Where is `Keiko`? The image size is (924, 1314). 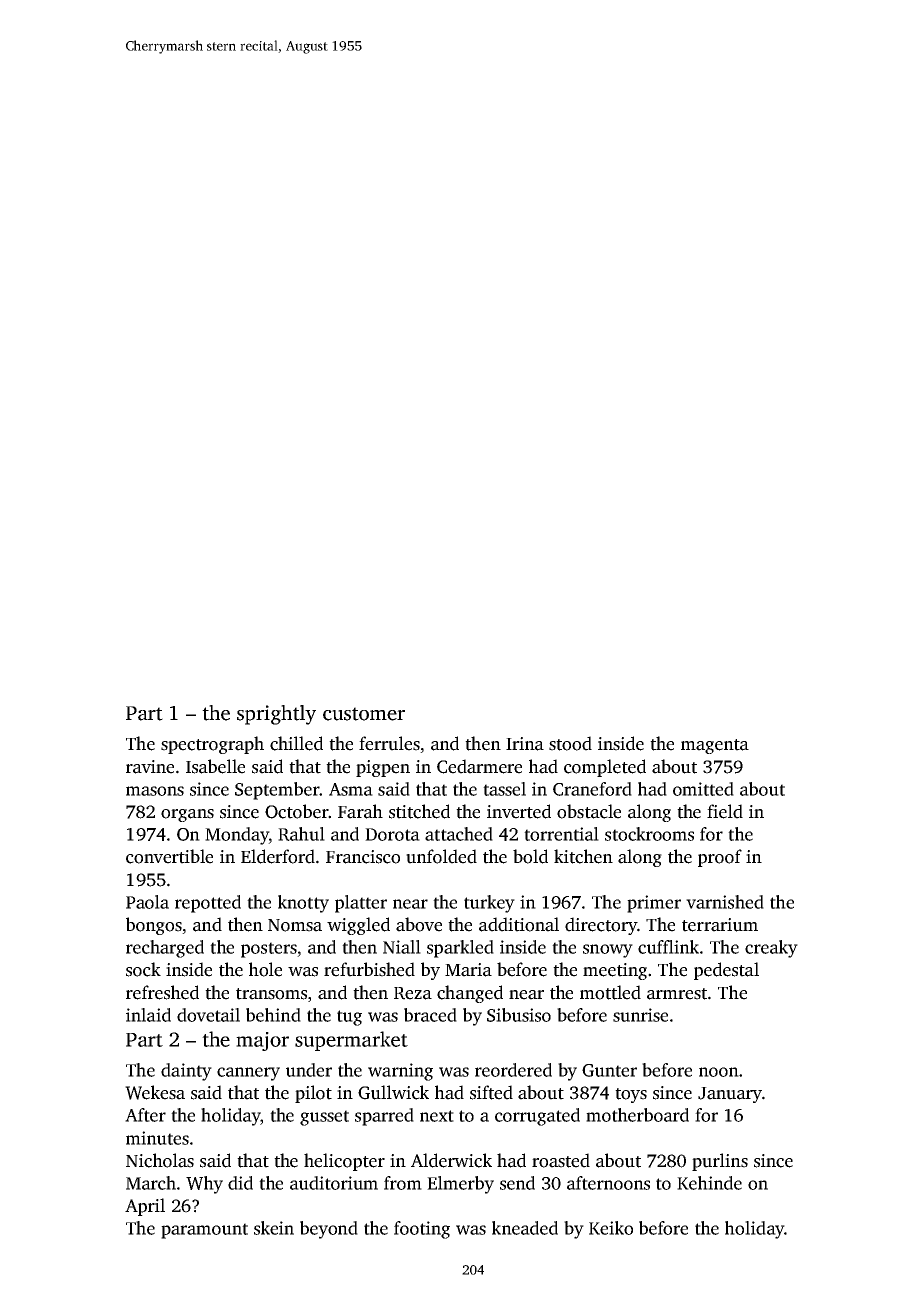
Keiko is located at coordinates (611, 1228).
